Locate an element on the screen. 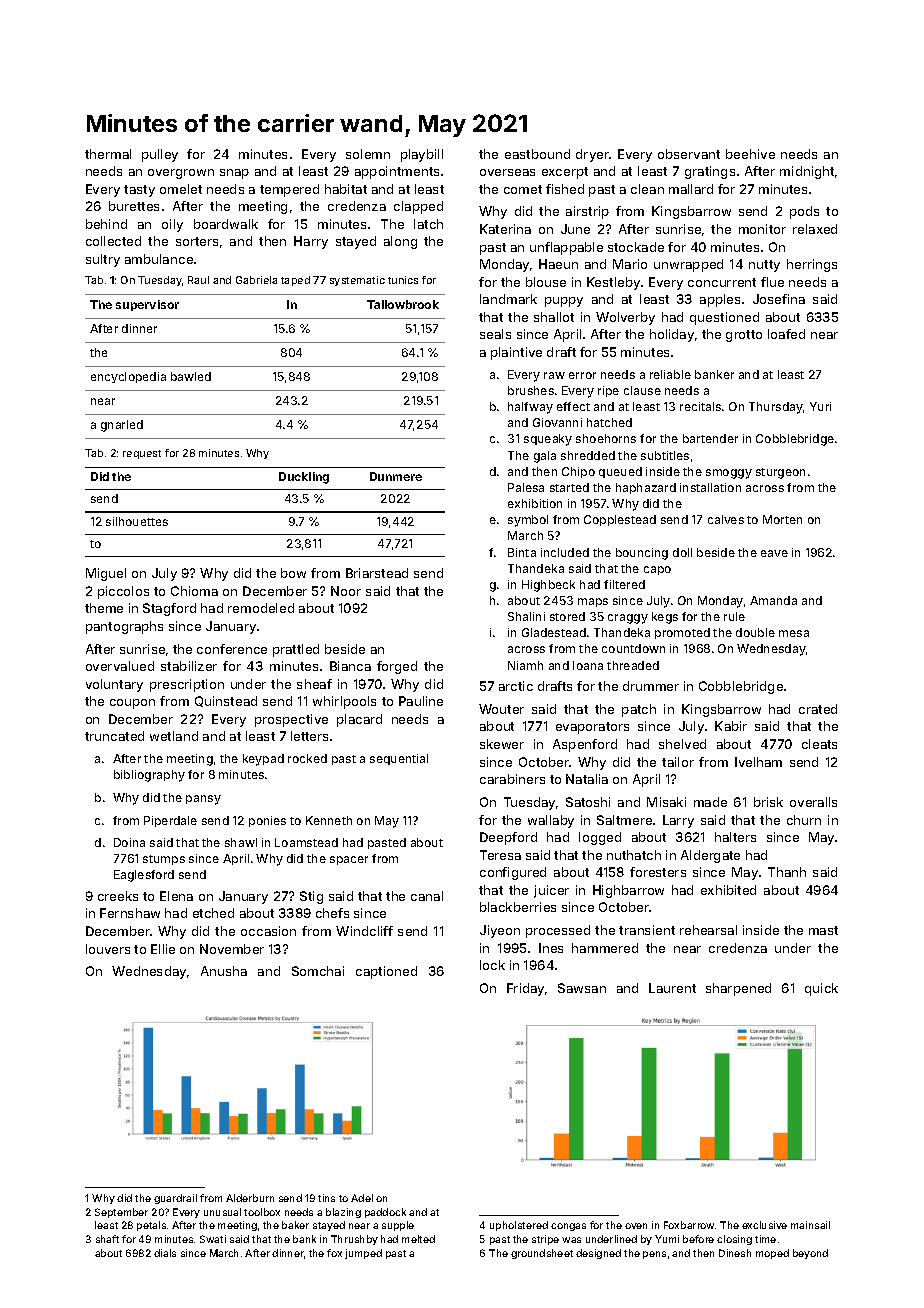 Image resolution: width=924 pixels, height=1308 pixels. rehearsal is located at coordinates (708, 930).
